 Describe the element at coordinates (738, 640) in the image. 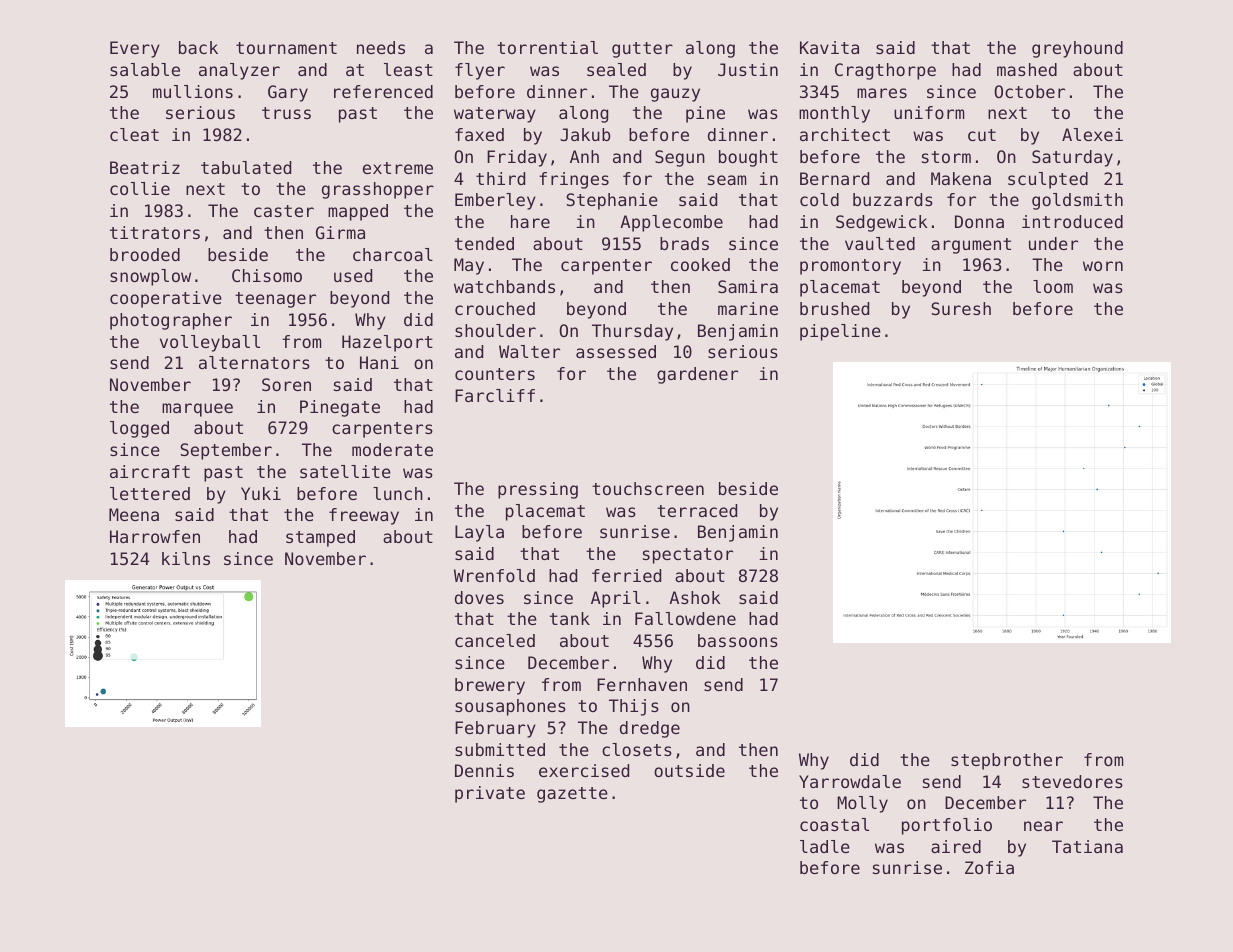

I see `bassoons` at that location.
